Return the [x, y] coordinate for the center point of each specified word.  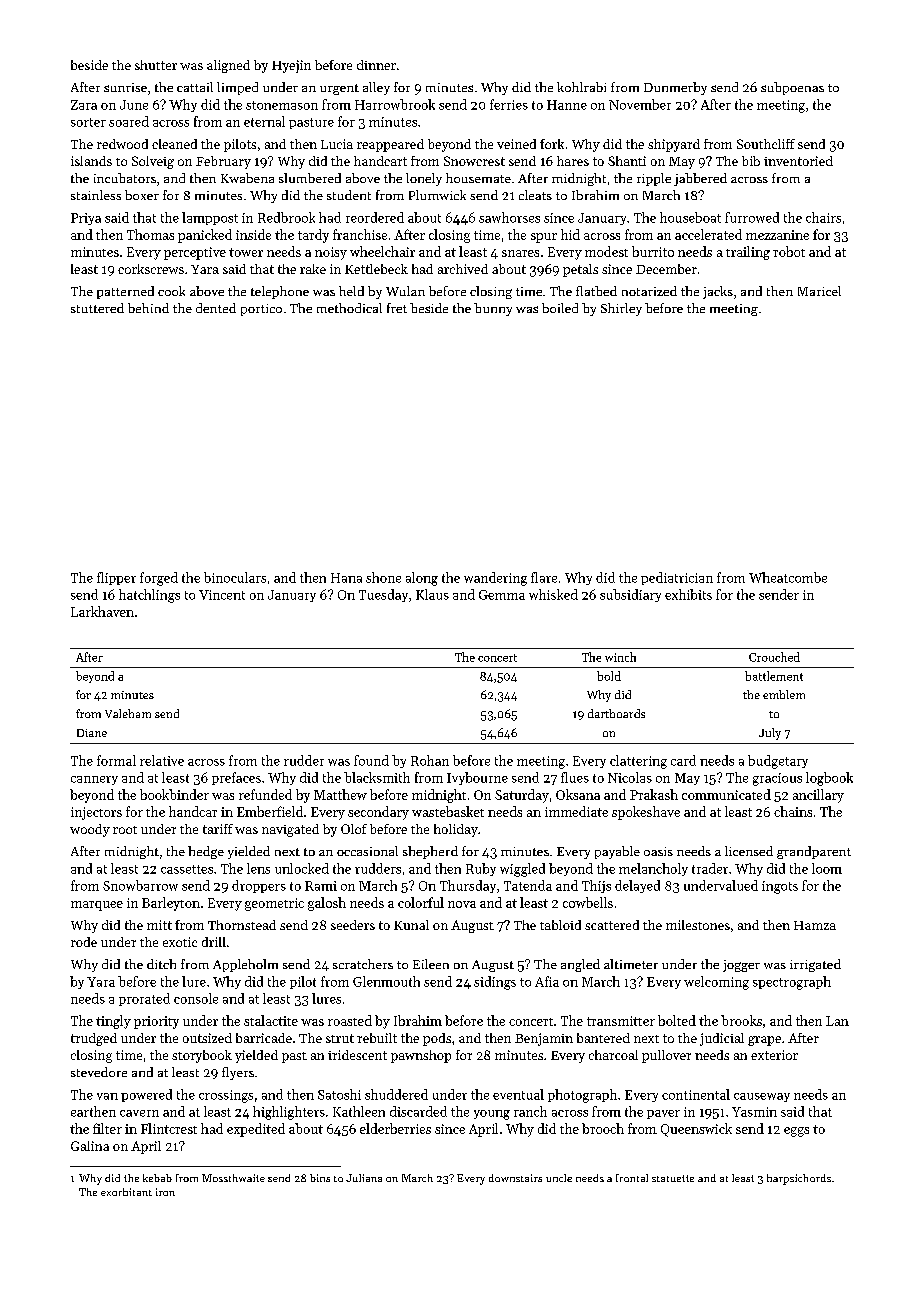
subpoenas [792, 88]
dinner [376, 65]
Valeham [128, 713]
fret [397, 308]
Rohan [430, 760]
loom [827, 868]
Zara [84, 105]
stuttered [97, 308]
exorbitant [126, 1192]
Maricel [819, 291]
